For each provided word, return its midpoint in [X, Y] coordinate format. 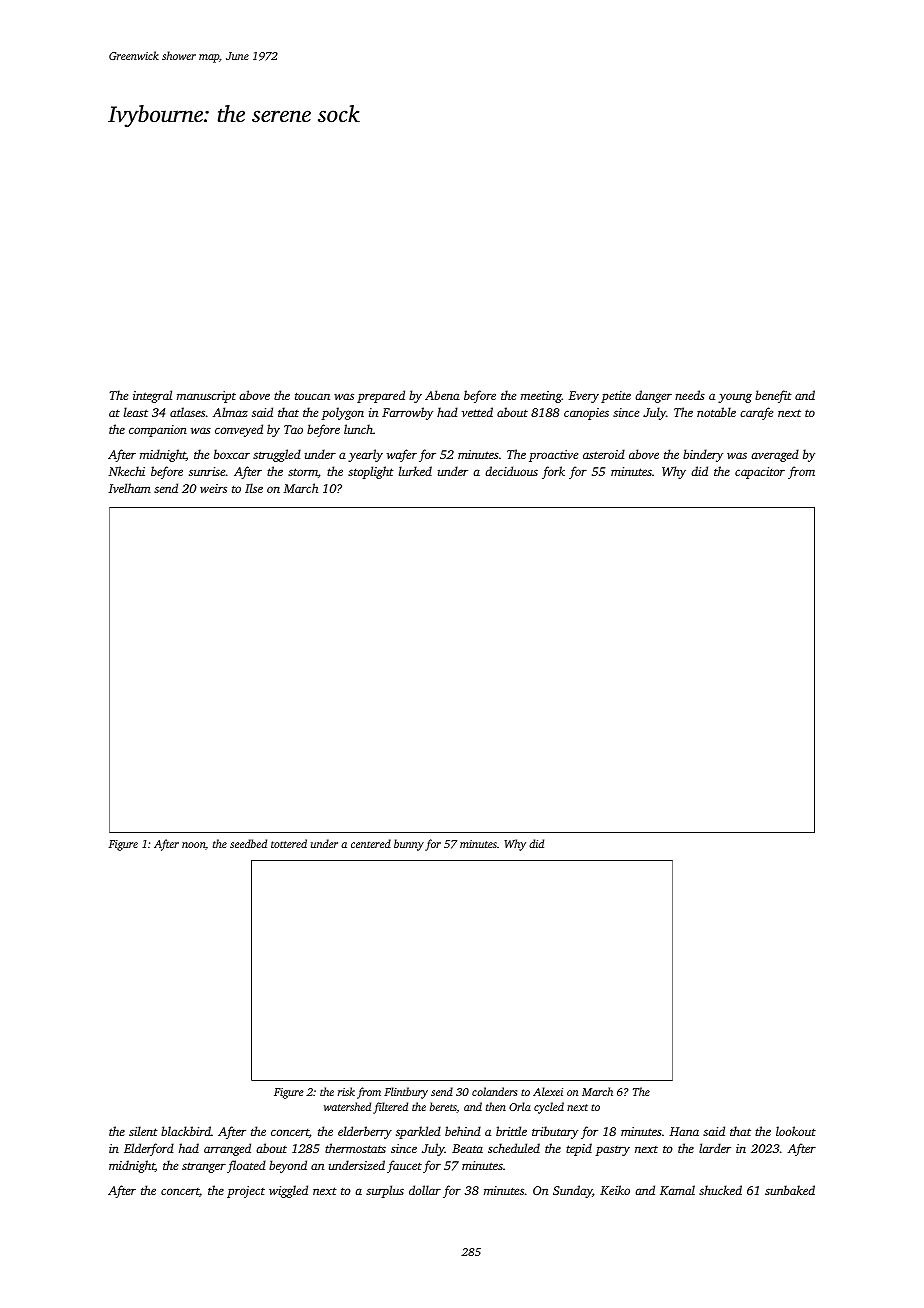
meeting [541, 397]
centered [371, 843]
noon [194, 846]
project [246, 1192]
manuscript [206, 397]
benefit [773, 396]
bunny [409, 845]
